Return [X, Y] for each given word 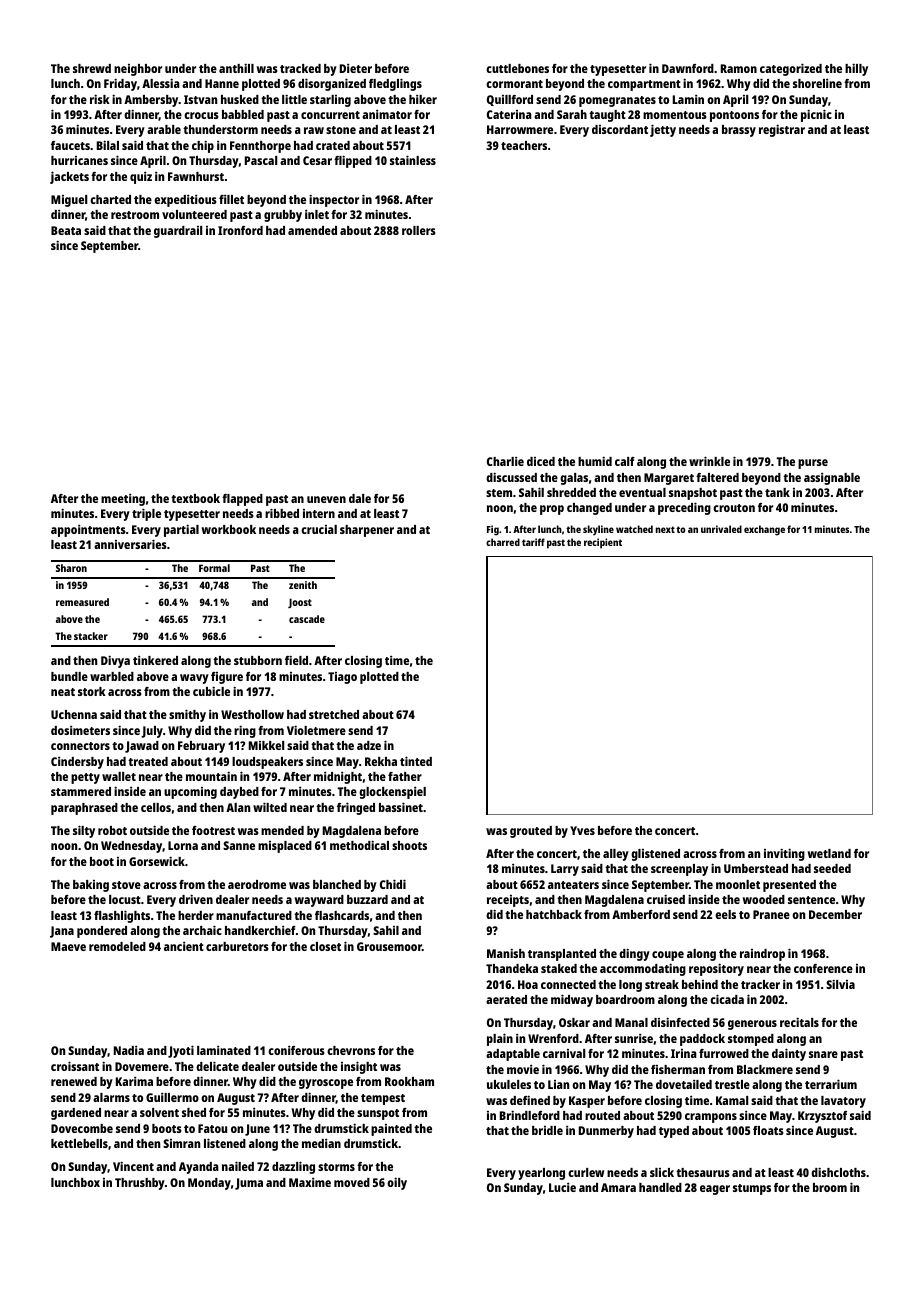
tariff [533, 542]
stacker [91, 636]
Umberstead [756, 868]
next [665, 529]
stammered [81, 791]
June [257, 1130]
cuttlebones [517, 68]
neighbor [138, 70]
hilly [856, 69]
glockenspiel [392, 792]
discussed [511, 477]
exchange [764, 530]
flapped [242, 500]
